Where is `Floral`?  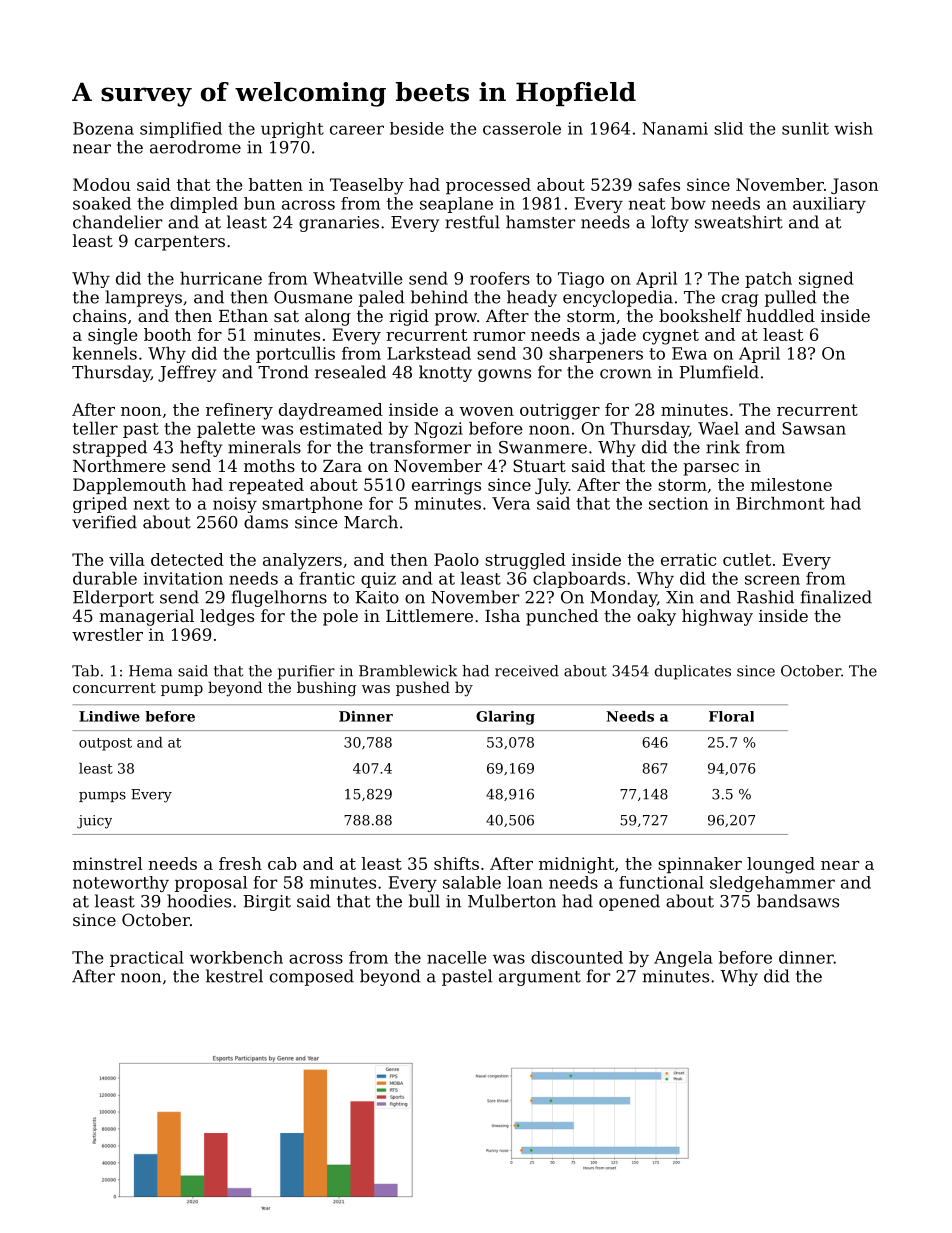
Floral is located at coordinates (731, 716).
